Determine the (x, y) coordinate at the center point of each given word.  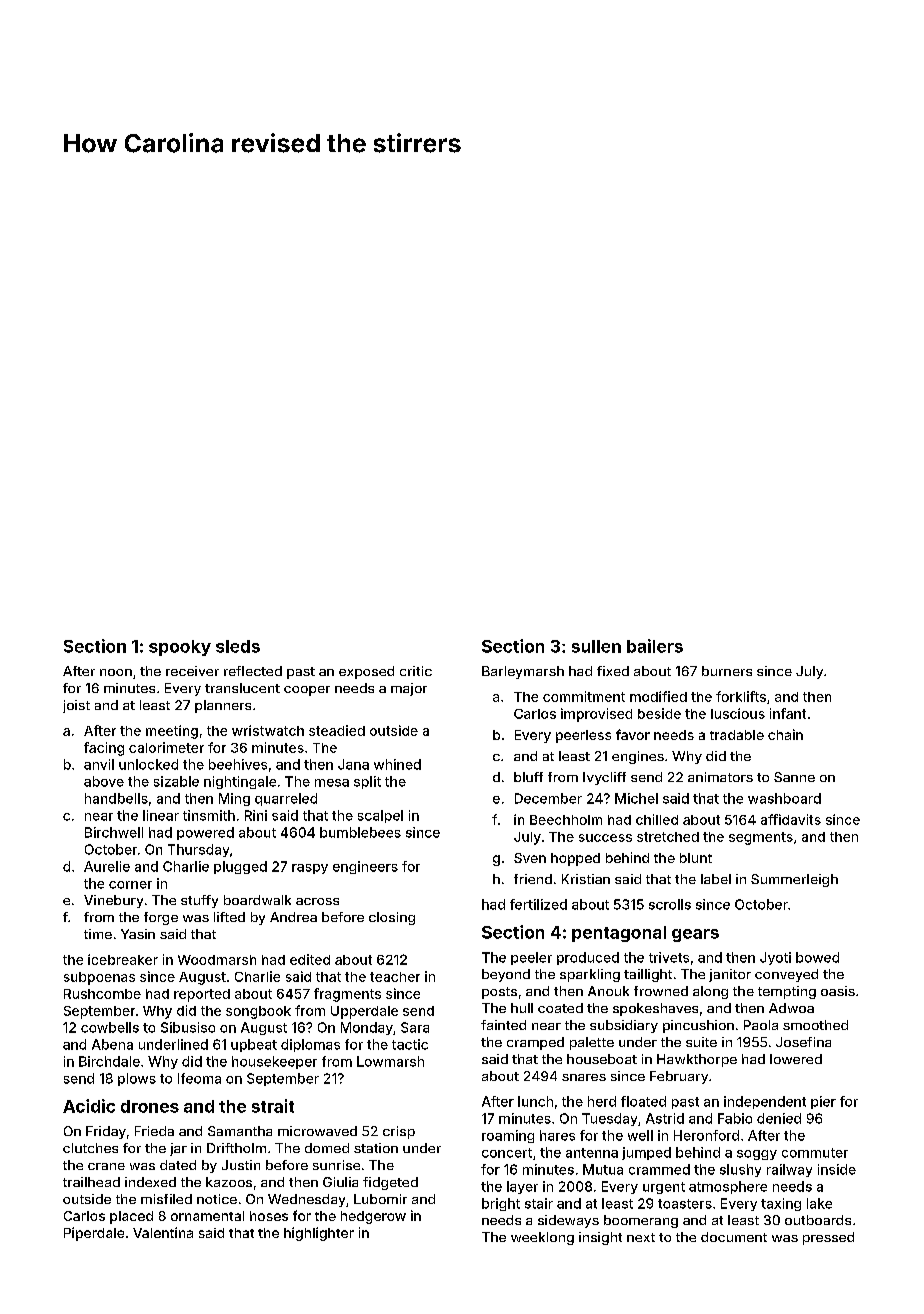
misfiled (166, 1199)
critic (416, 671)
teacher (395, 977)
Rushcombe (102, 994)
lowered (796, 1059)
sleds (238, 646)
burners (727, 671)
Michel (636, 798)
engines (638, 757)
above (104, 781)
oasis (838, 991)
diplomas (310, 1045)
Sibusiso (188, 1027)
